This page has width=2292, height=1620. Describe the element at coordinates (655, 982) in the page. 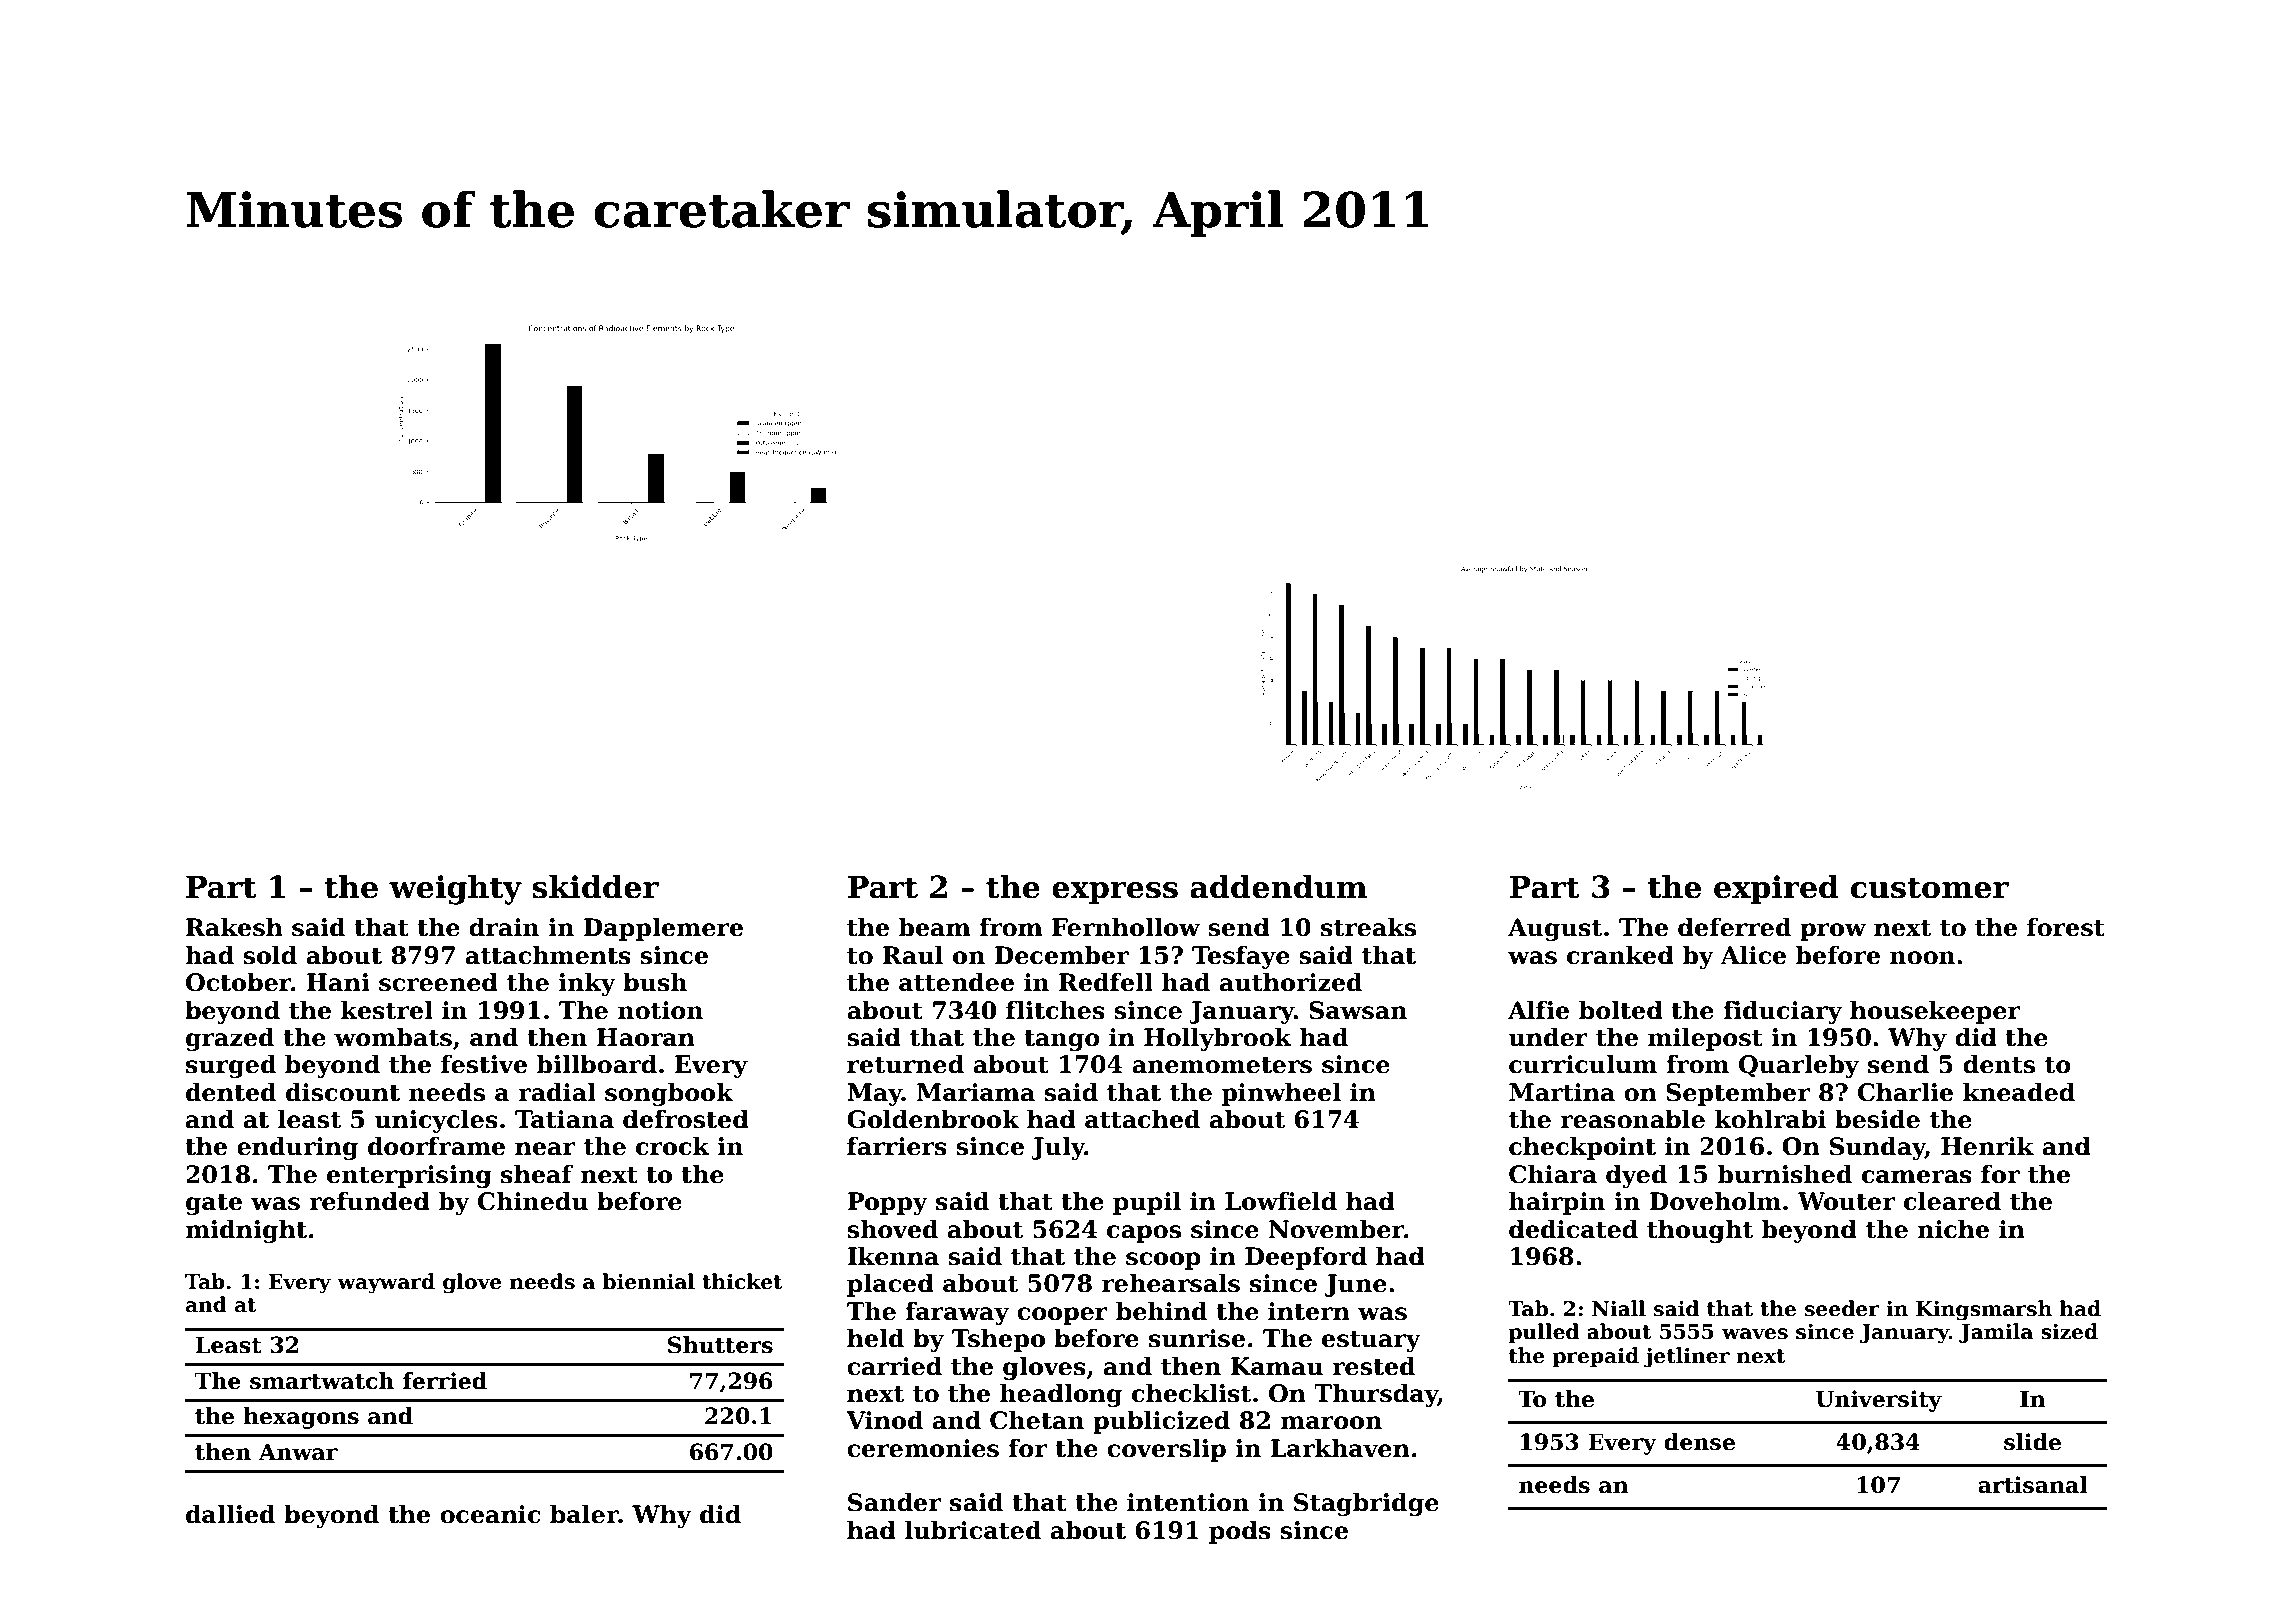

I see `bush` at that location.
